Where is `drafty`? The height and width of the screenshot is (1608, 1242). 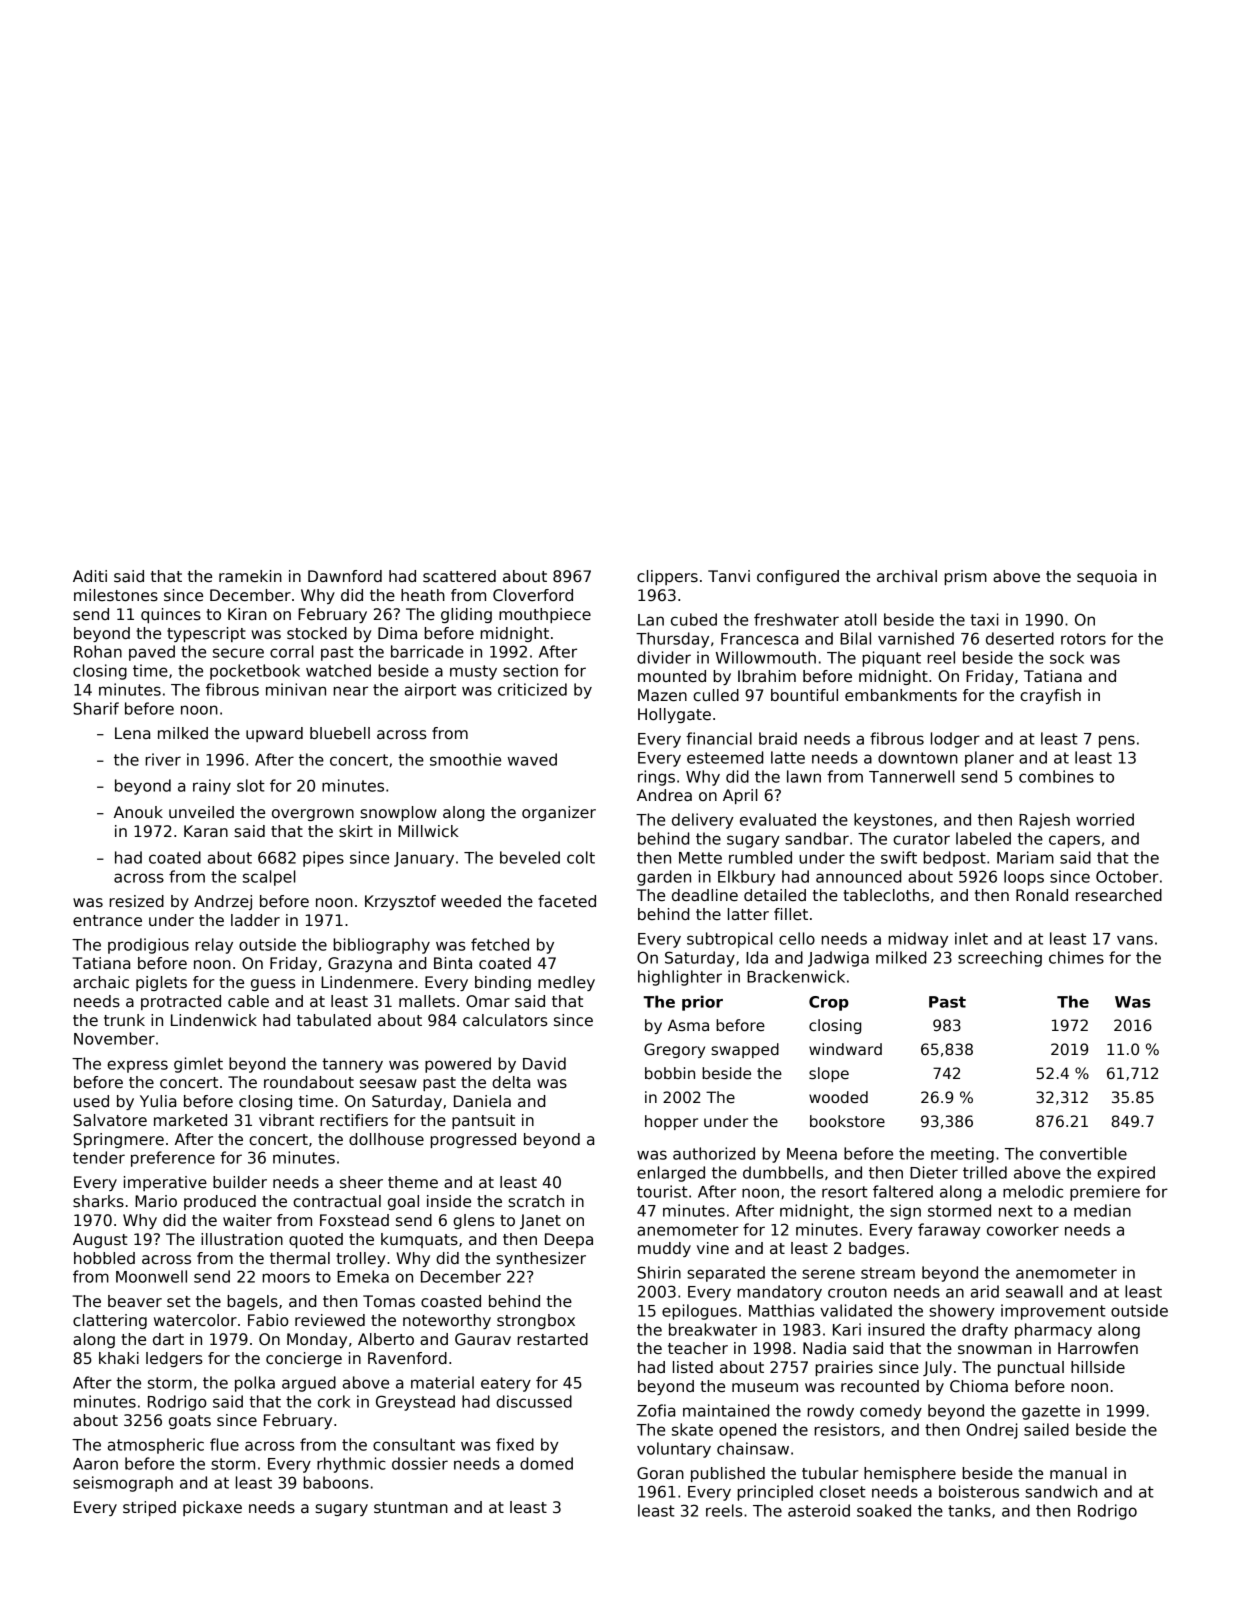 drafty is located at coordinates (985, 1331).
